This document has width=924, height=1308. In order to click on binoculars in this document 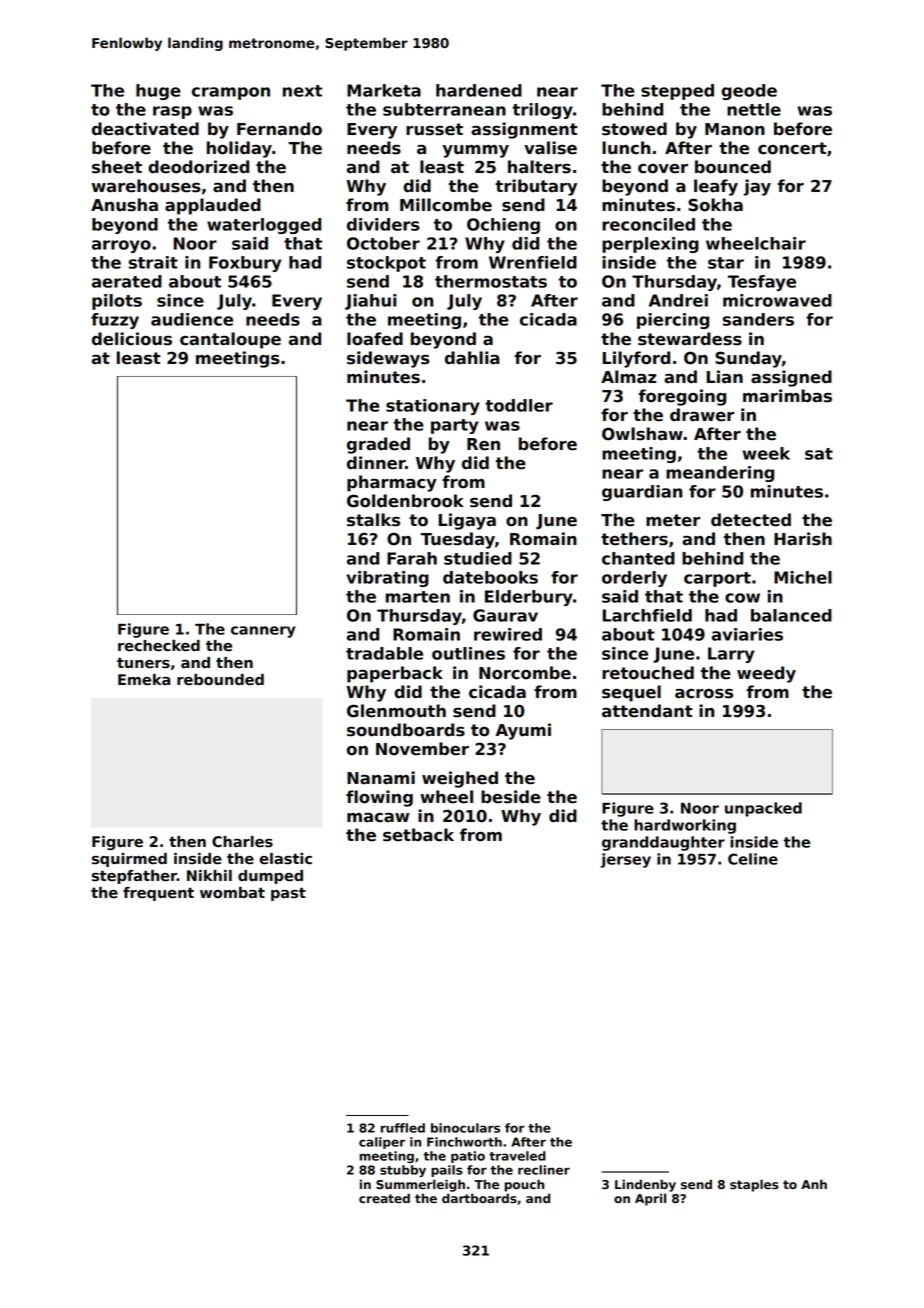, I will do `click(465, 1128)`.
